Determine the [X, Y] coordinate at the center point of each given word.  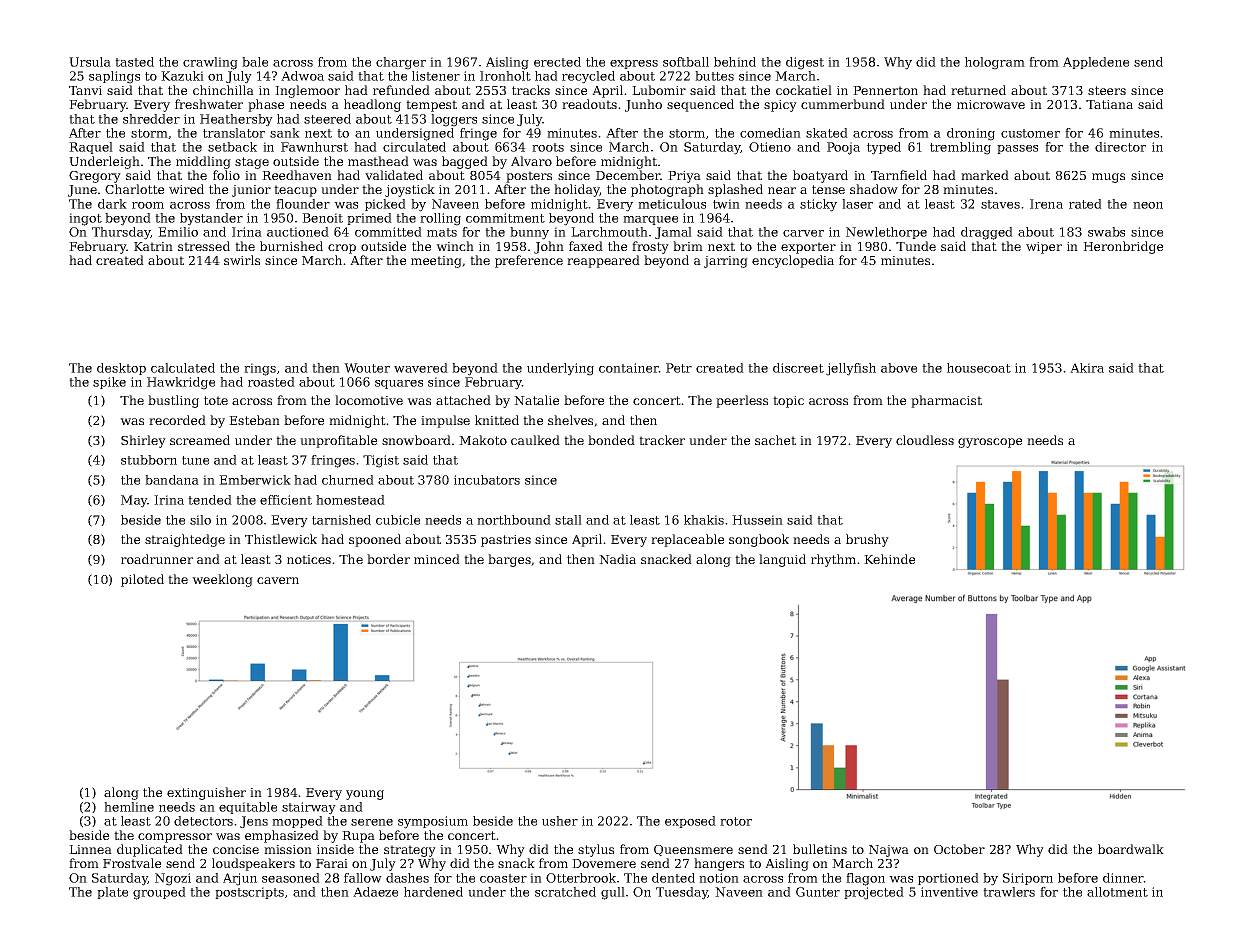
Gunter [818, 892]
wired [186, 189]
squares [399, 384]
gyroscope [990, 443]
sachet [775, 440]
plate [112, 893]
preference [529, 261]
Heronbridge [1123, 247]
